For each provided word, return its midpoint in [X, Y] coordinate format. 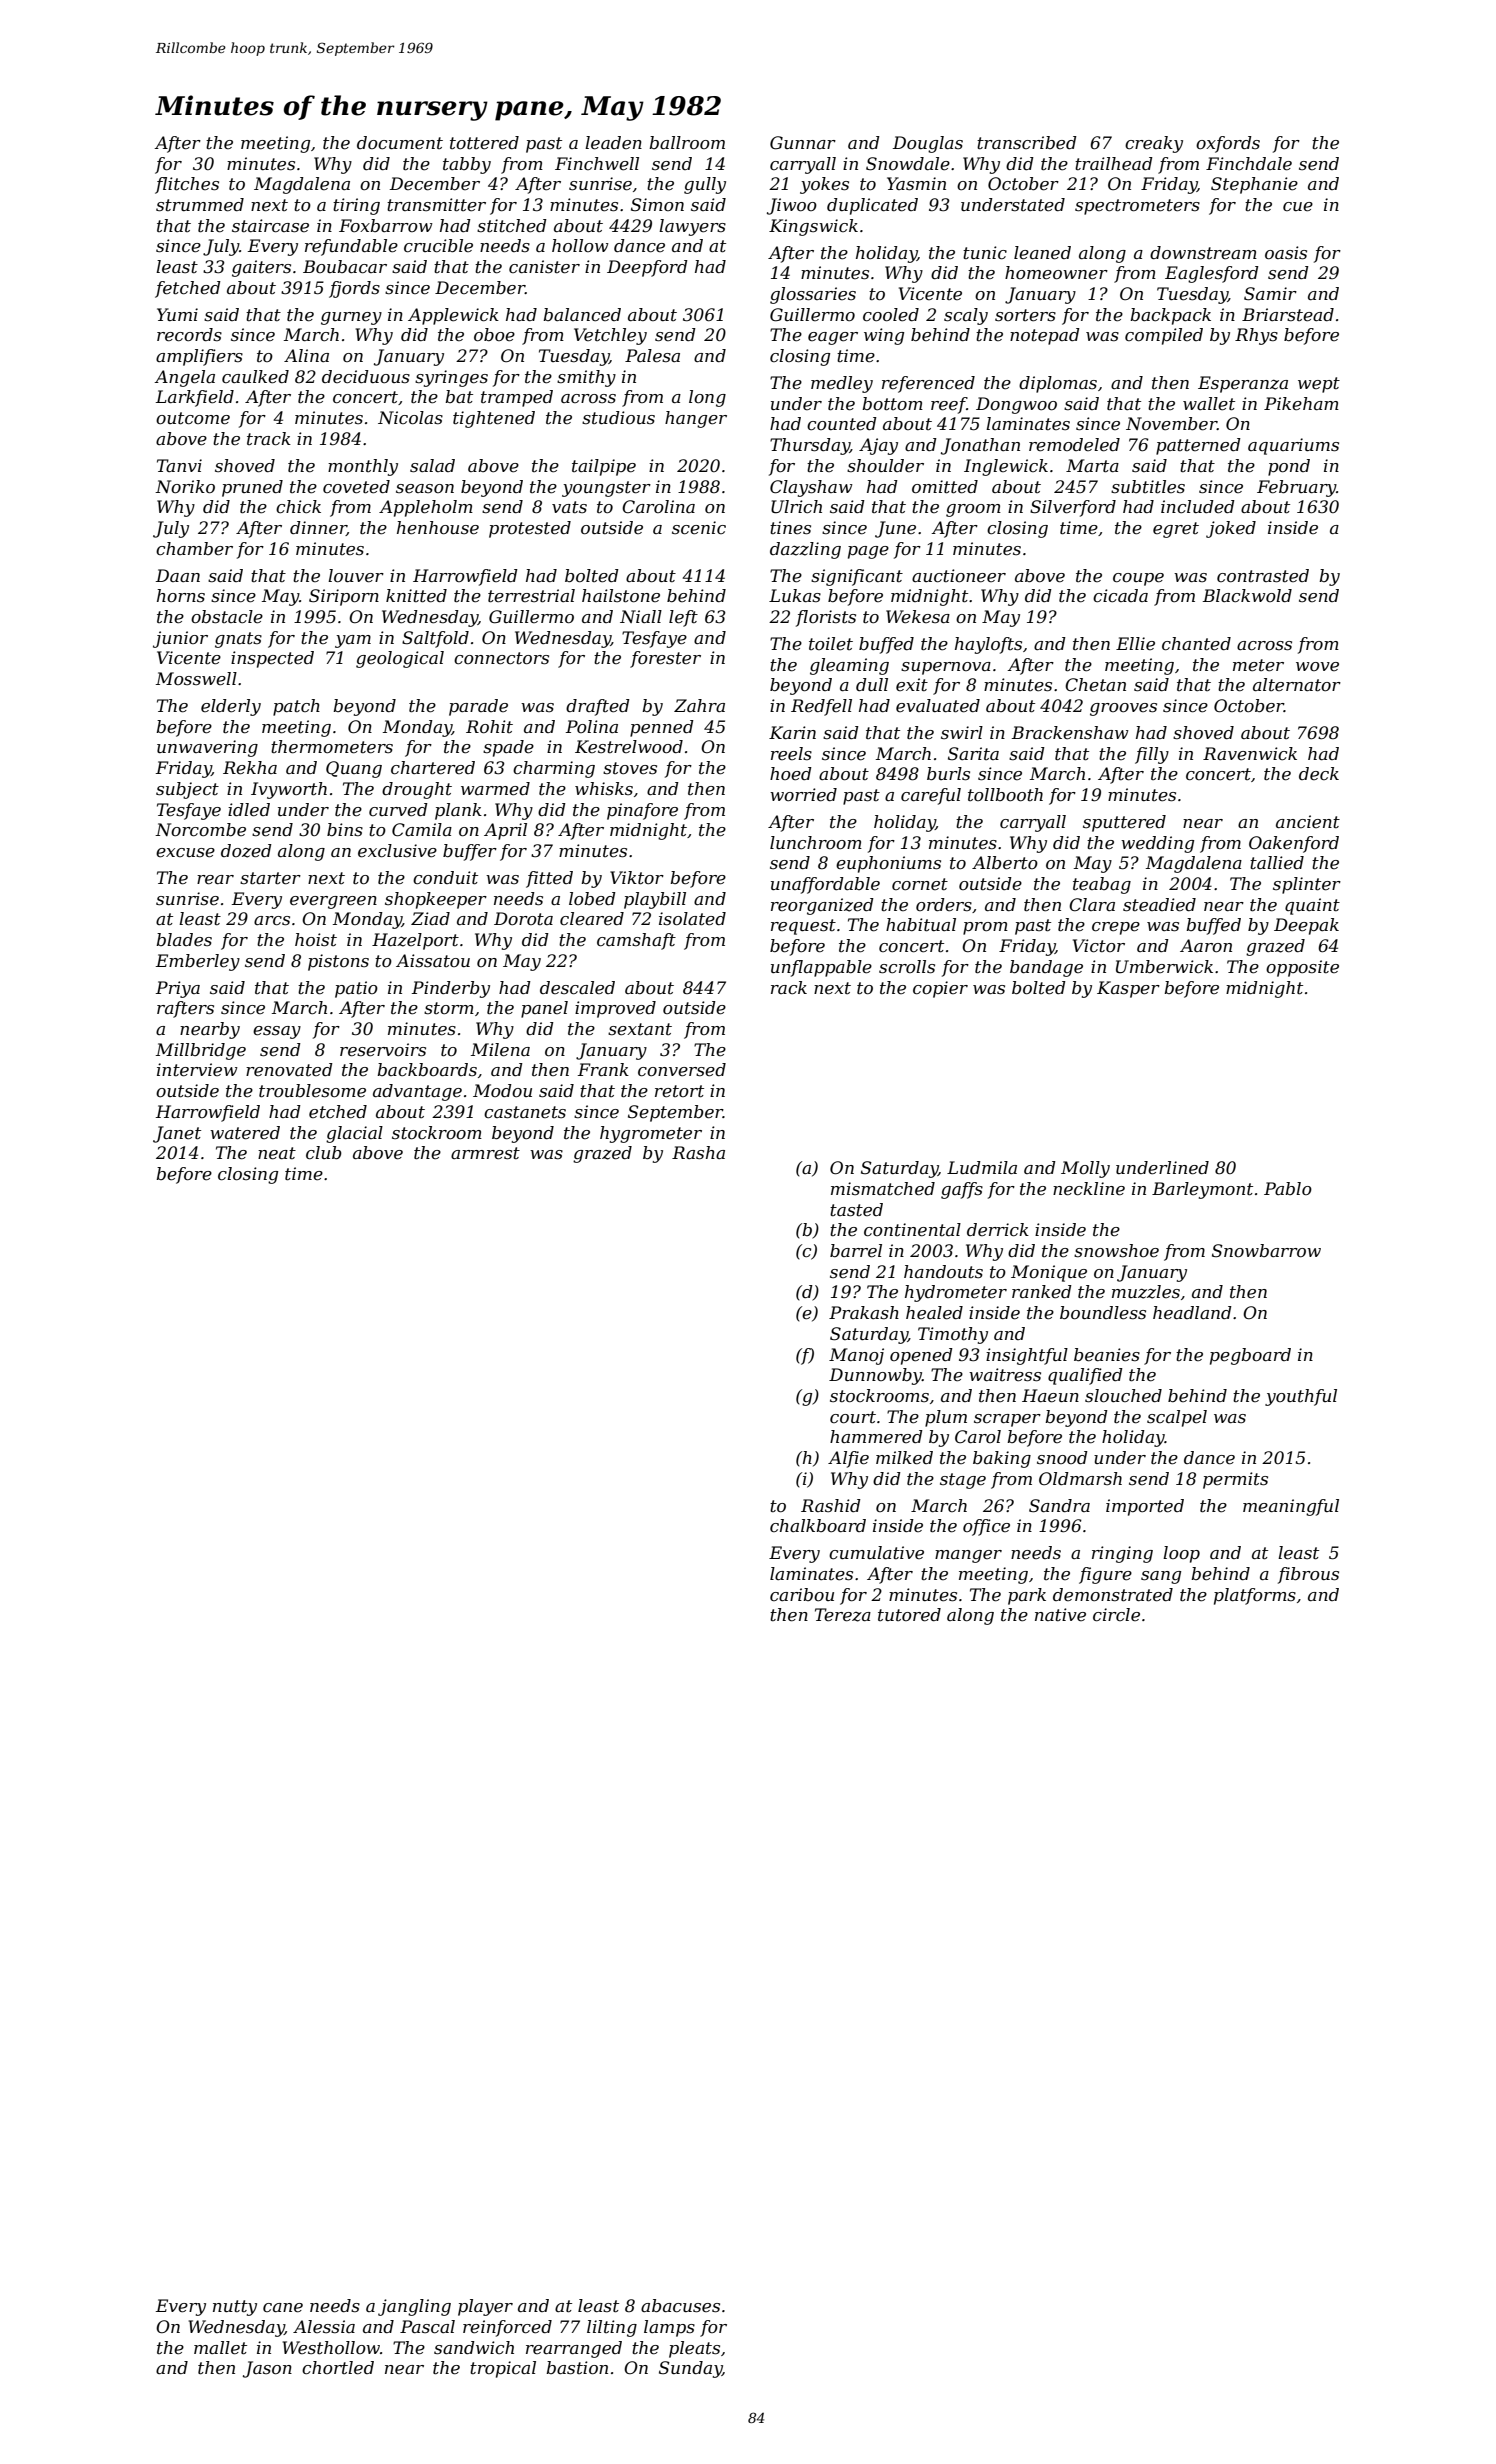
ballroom [687, 142]
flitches [187, 185]
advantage [417, 1092]
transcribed [1027, 143]
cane [283, 2308]
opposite [1302, 968]
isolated [692, 919]
